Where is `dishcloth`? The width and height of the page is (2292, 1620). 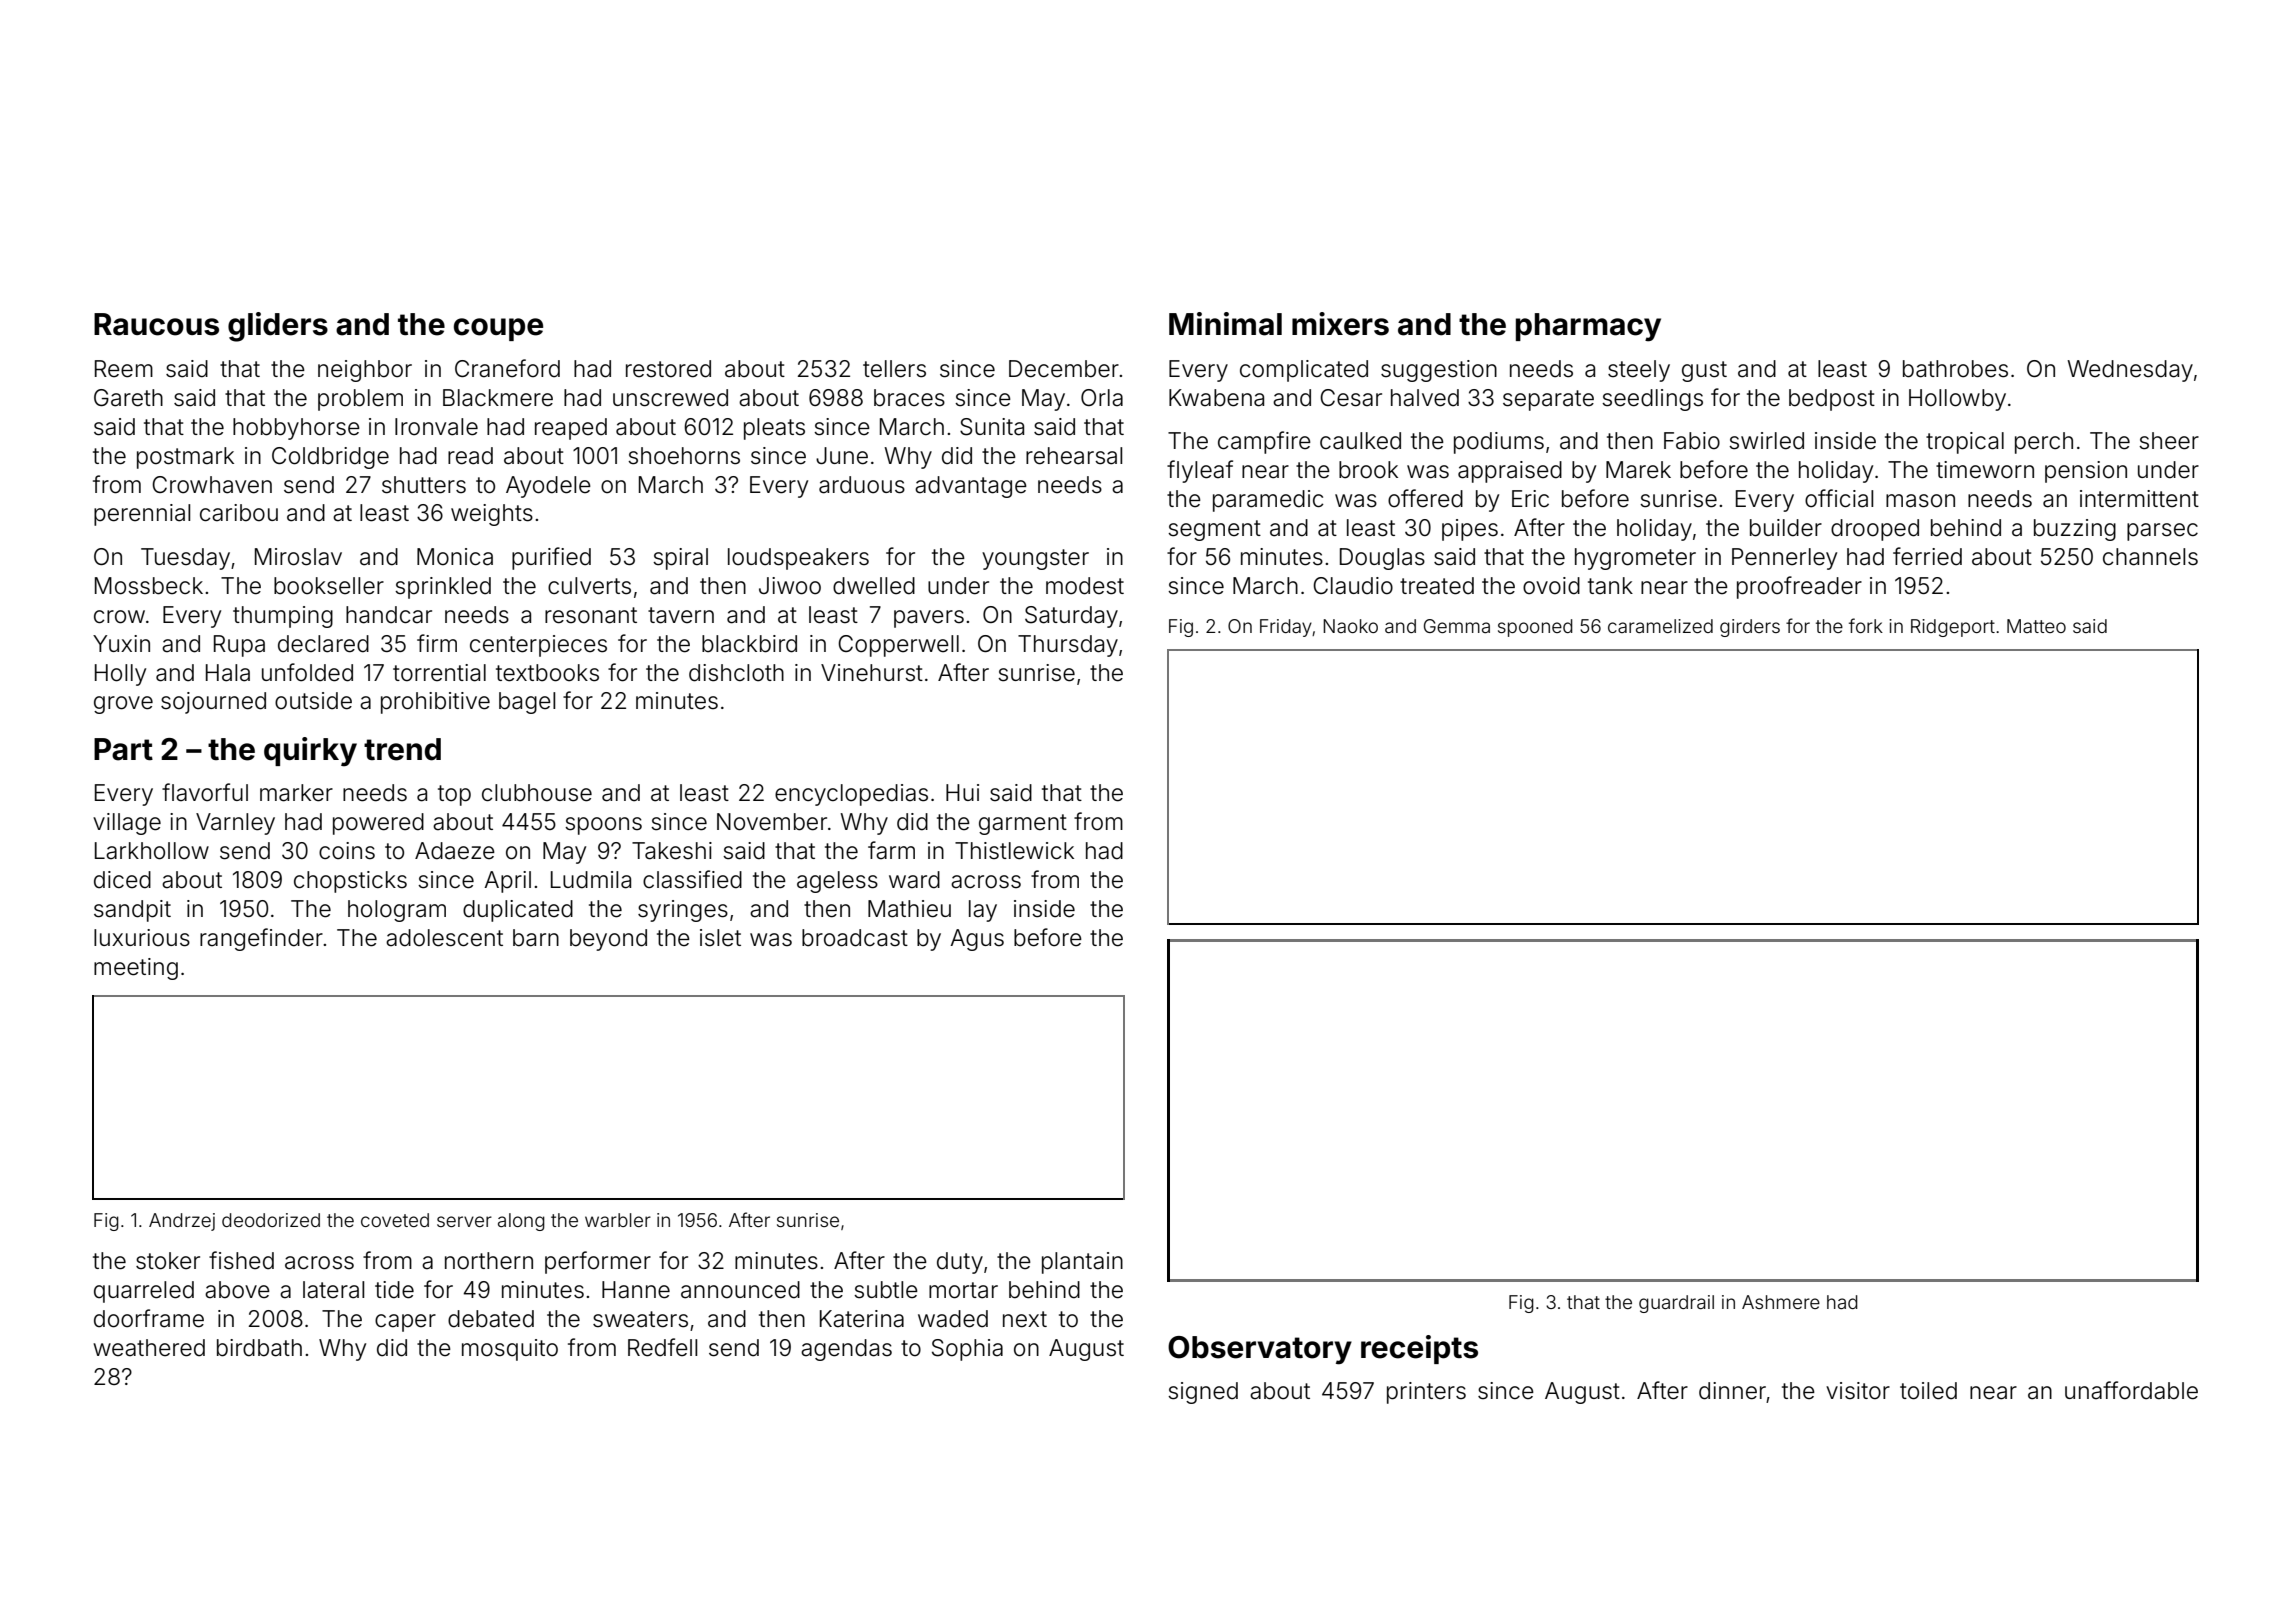
dishcloth is located at coordinates (736, 673).
